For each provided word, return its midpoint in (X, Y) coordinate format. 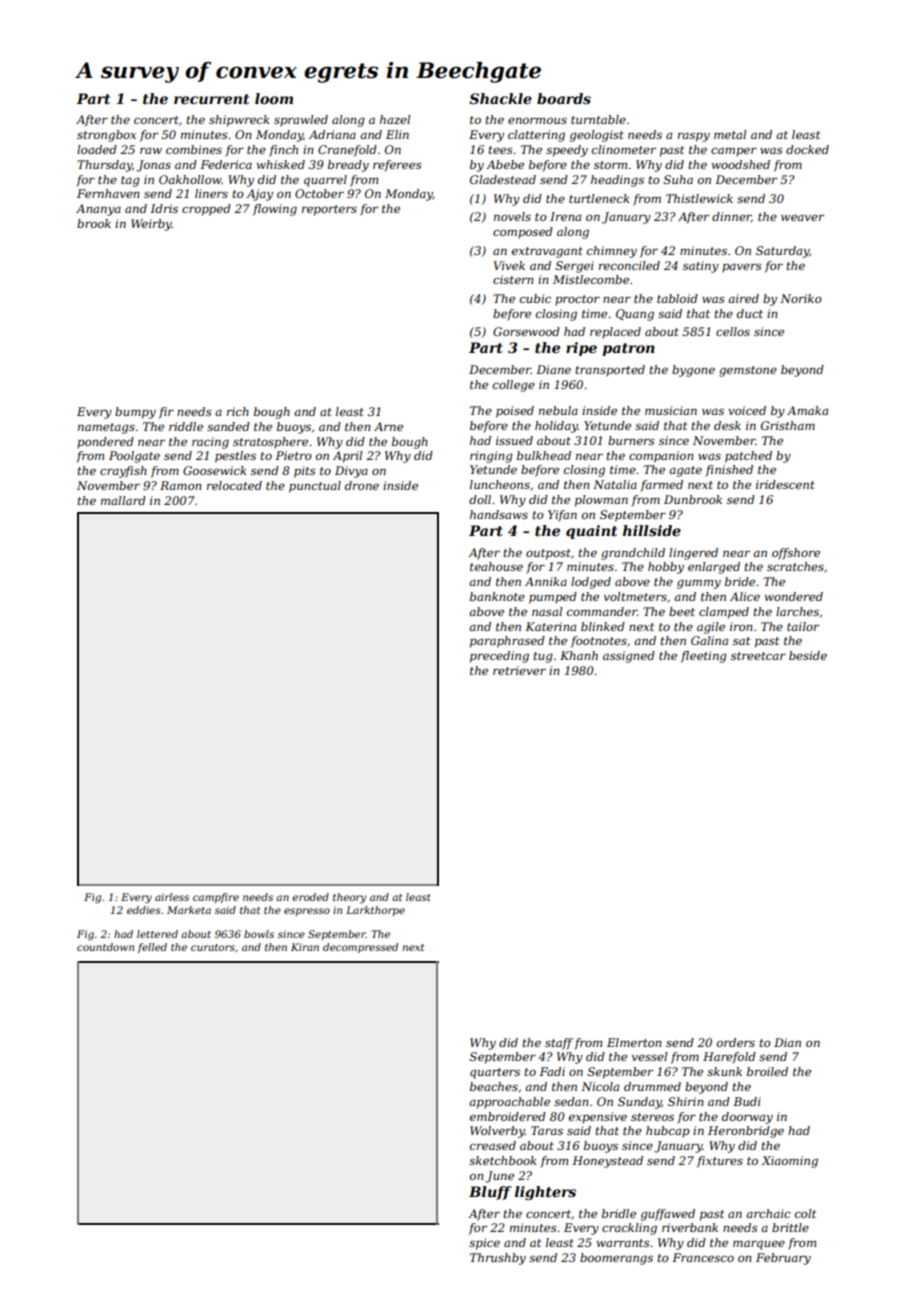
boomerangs (616, 1259)
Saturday (782, 252)
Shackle (500, 98)
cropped (206, 210)
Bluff (490, 1193)
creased (493, 1145)
